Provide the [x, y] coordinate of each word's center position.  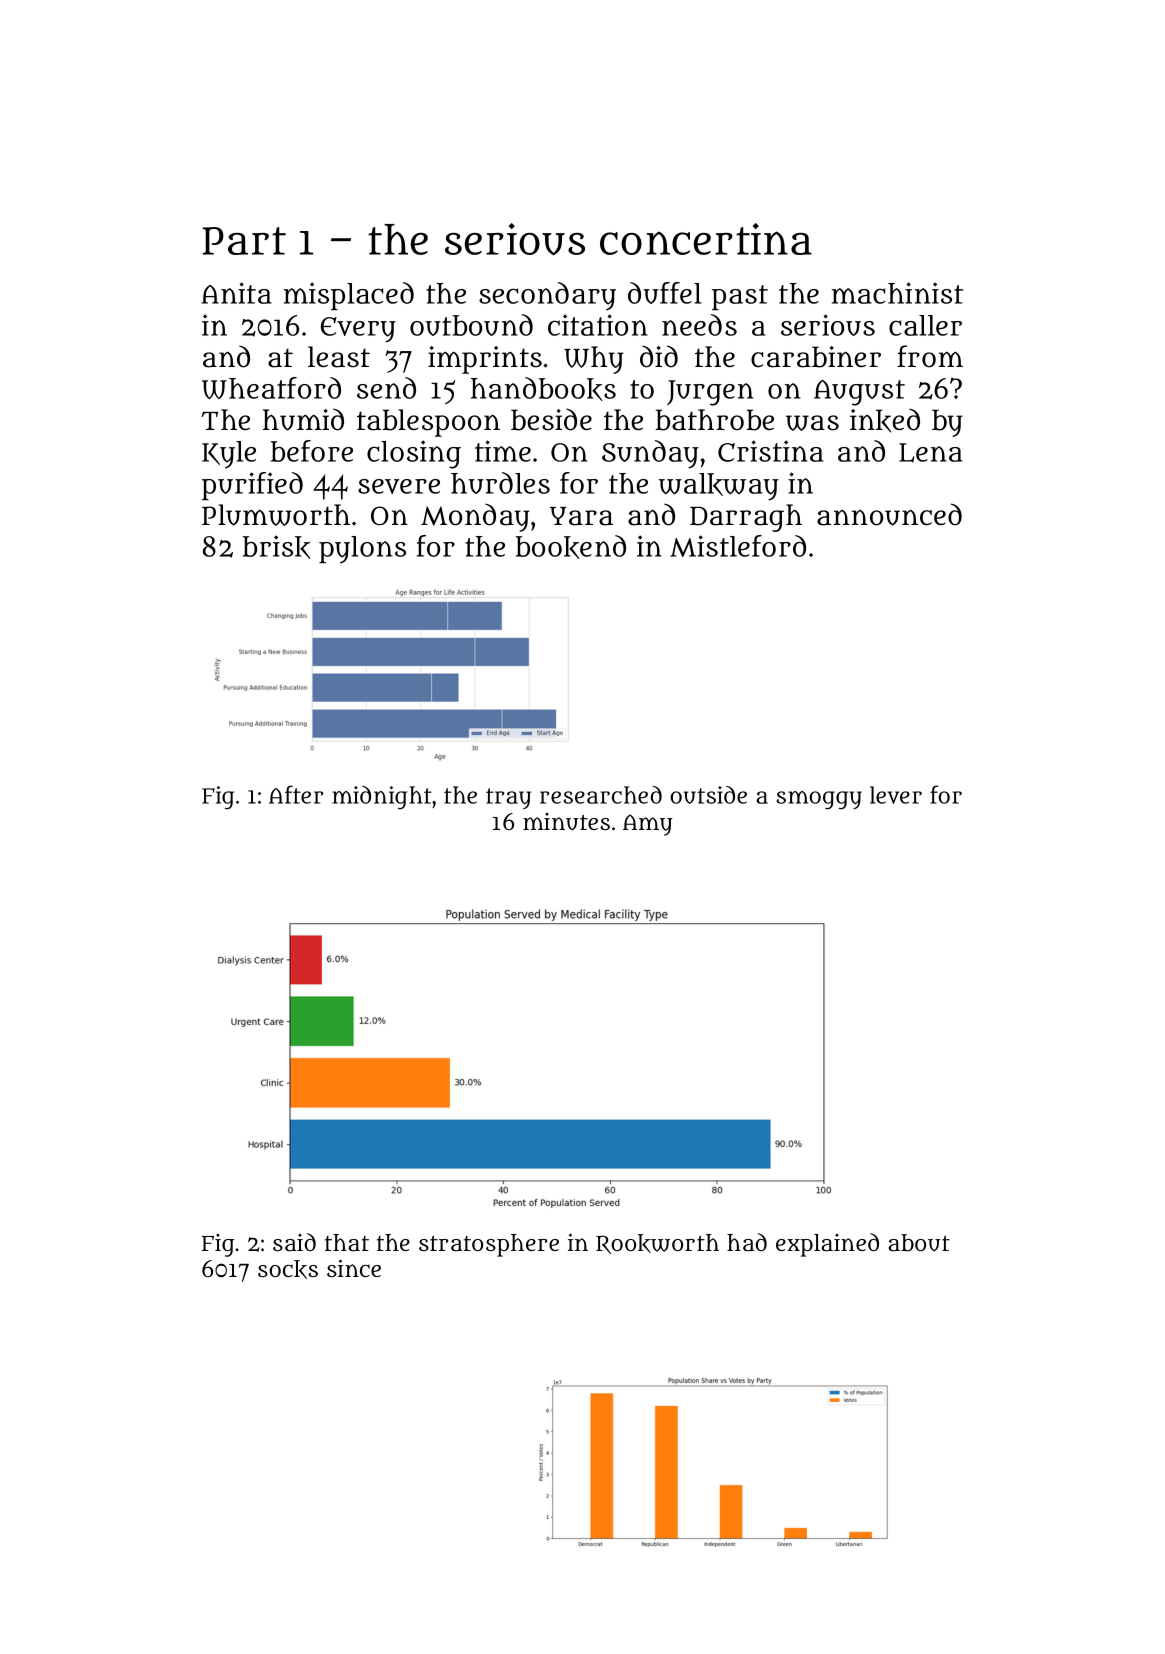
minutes [566, 822]
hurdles [500, 483]
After [296, 794]
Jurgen [710, 393]
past [740, 297]
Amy [648, 825]
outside [708, 795]
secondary [547, 296]
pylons [362, 550]
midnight [382, 797]
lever [896, 795]
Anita [236, 293]
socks [288, 1269]
